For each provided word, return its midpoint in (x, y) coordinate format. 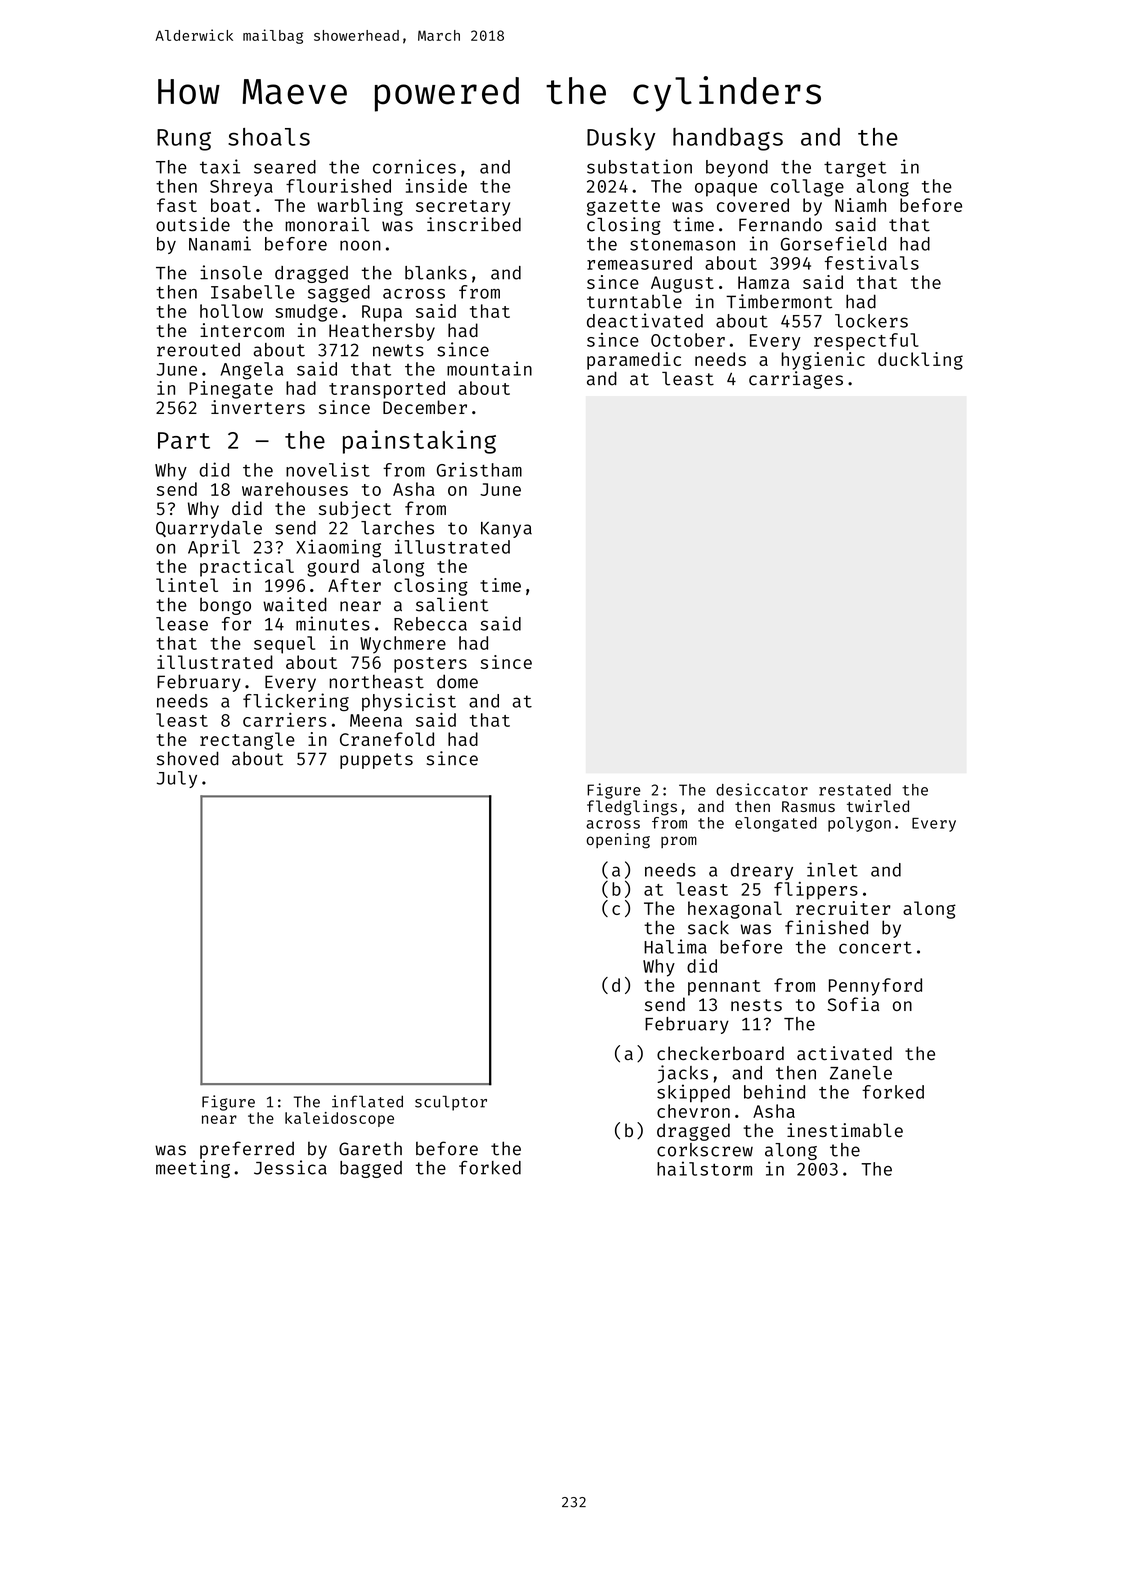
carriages (796, 380)
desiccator (762, 789)
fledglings (632, 808)
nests (756, 1005)
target (855, 169)
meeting (193, 1169)
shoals (269, 137)
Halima (675, 946)
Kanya (506, 530)
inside (436, 186)
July (177, 779)
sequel (284, 645)
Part (184, 440)
